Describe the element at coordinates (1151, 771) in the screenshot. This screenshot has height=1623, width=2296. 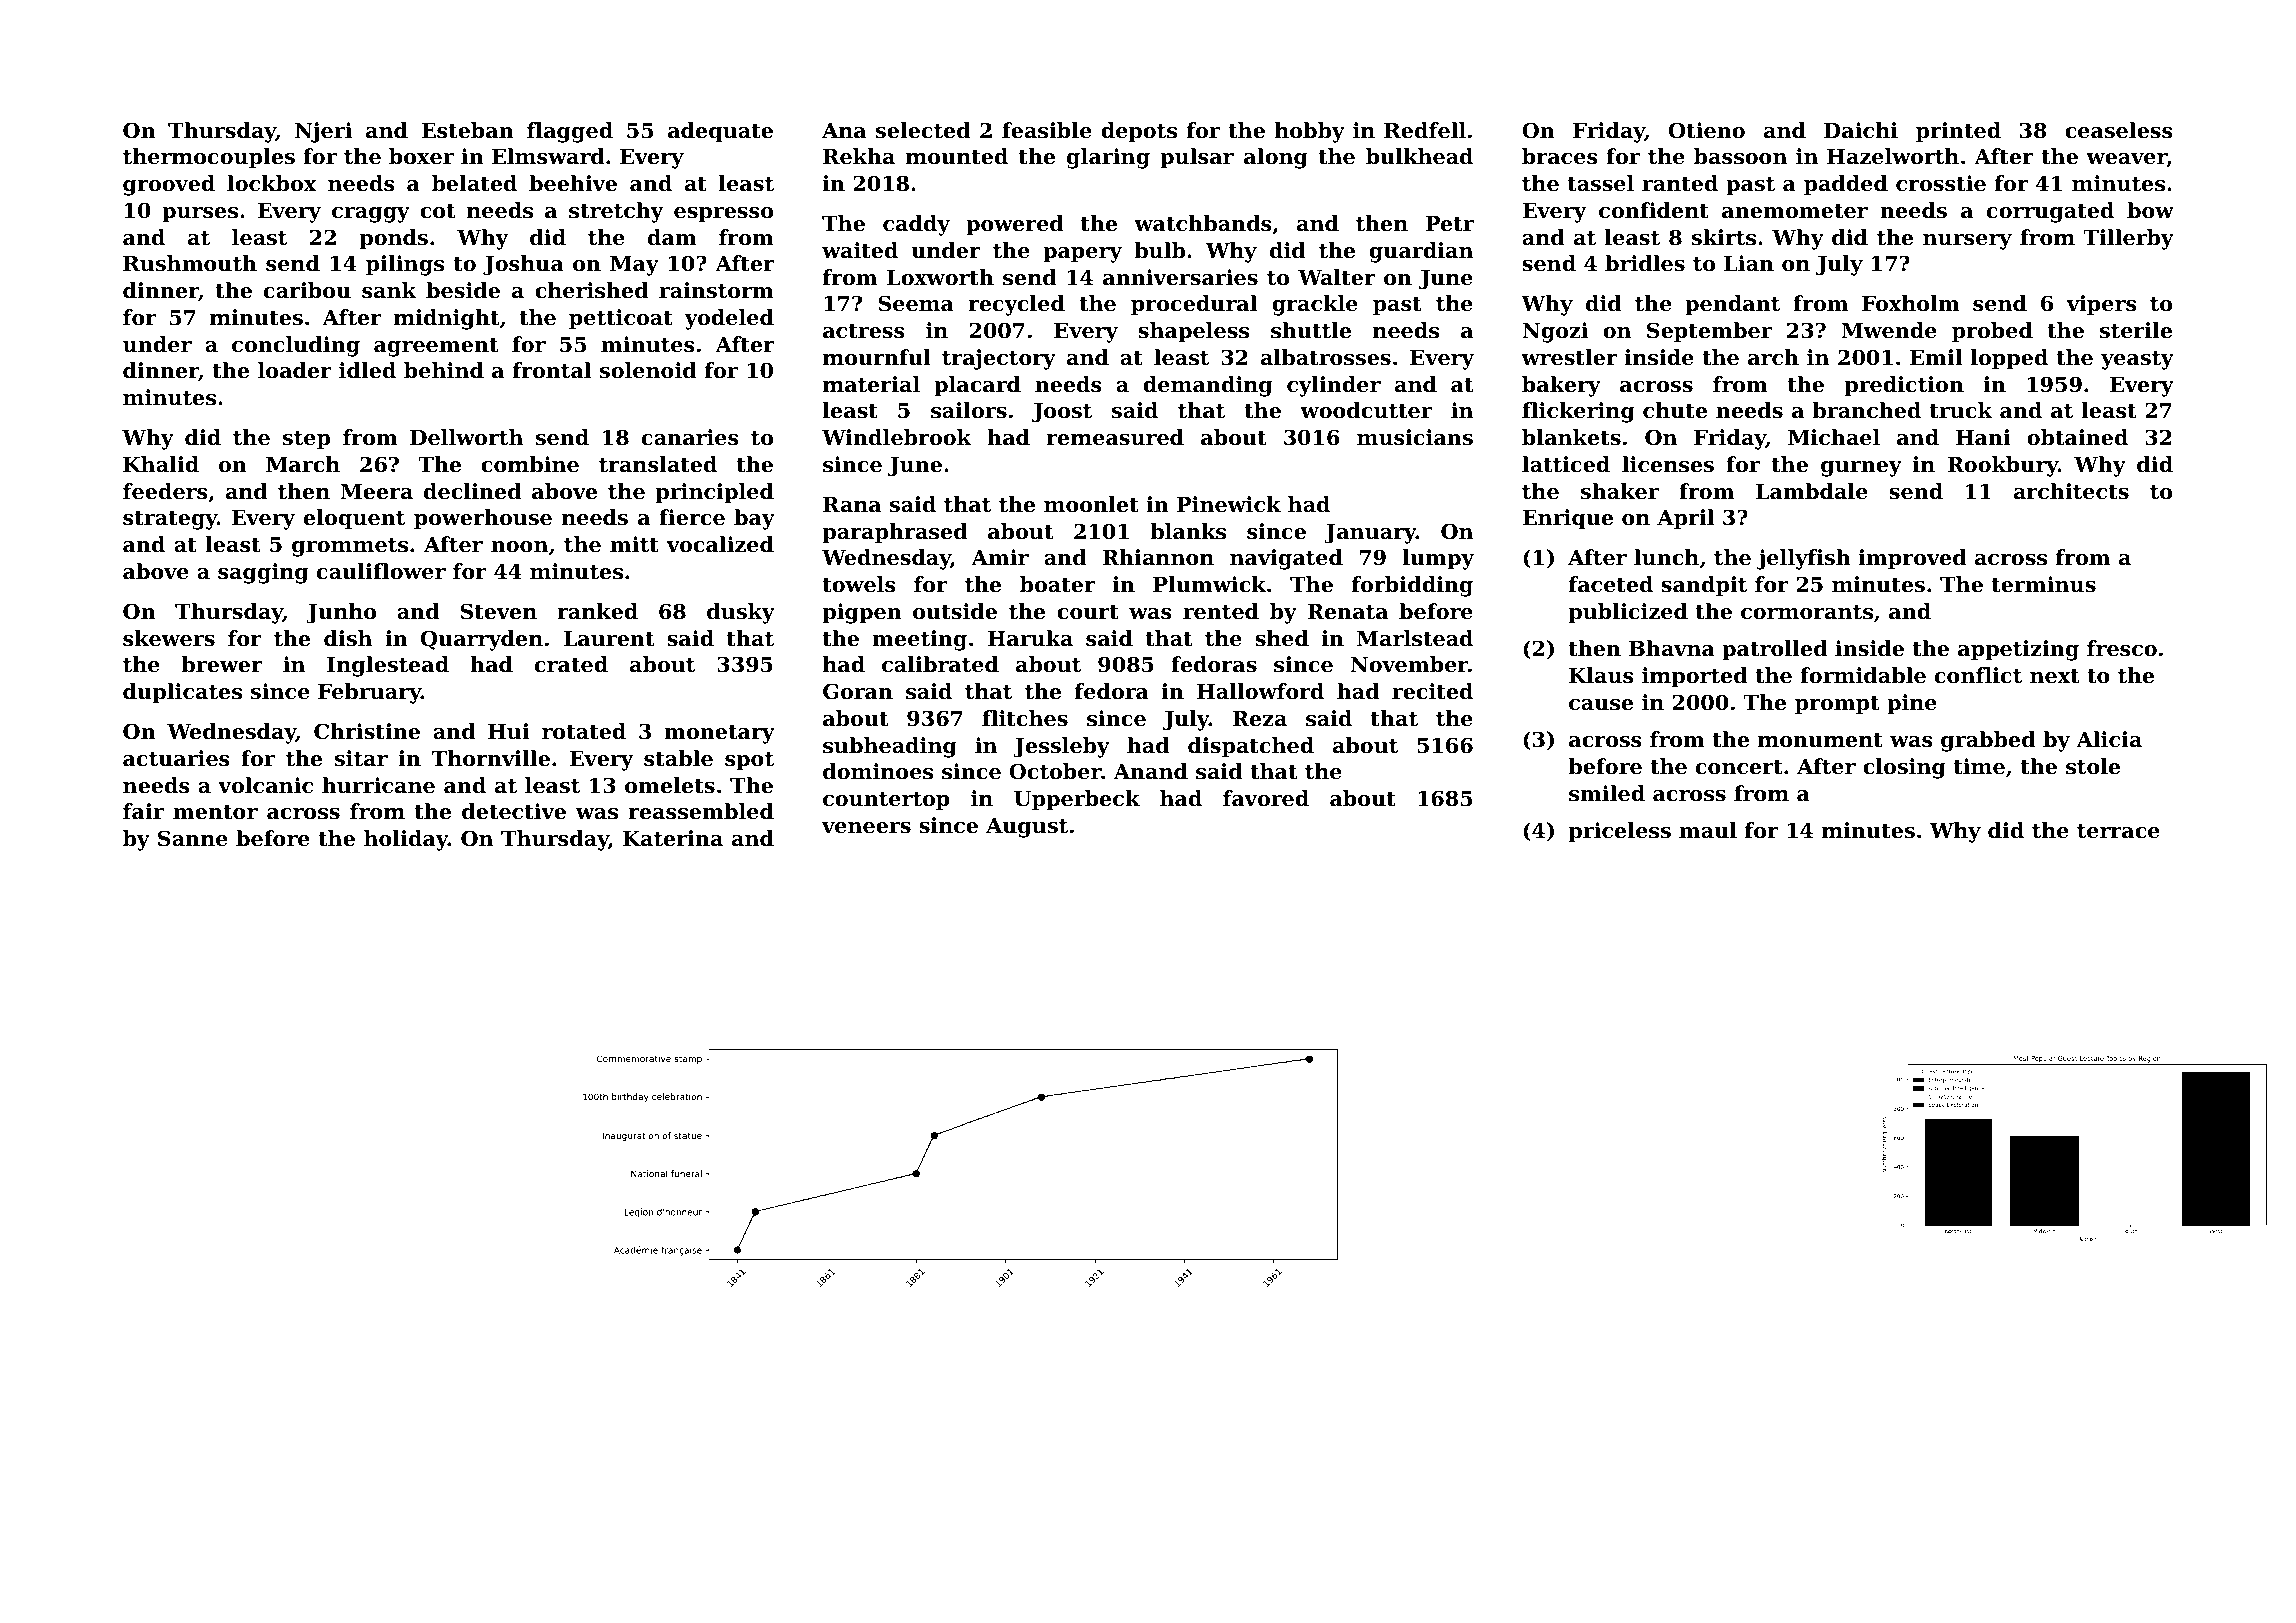
I see `Anand` at that location.
